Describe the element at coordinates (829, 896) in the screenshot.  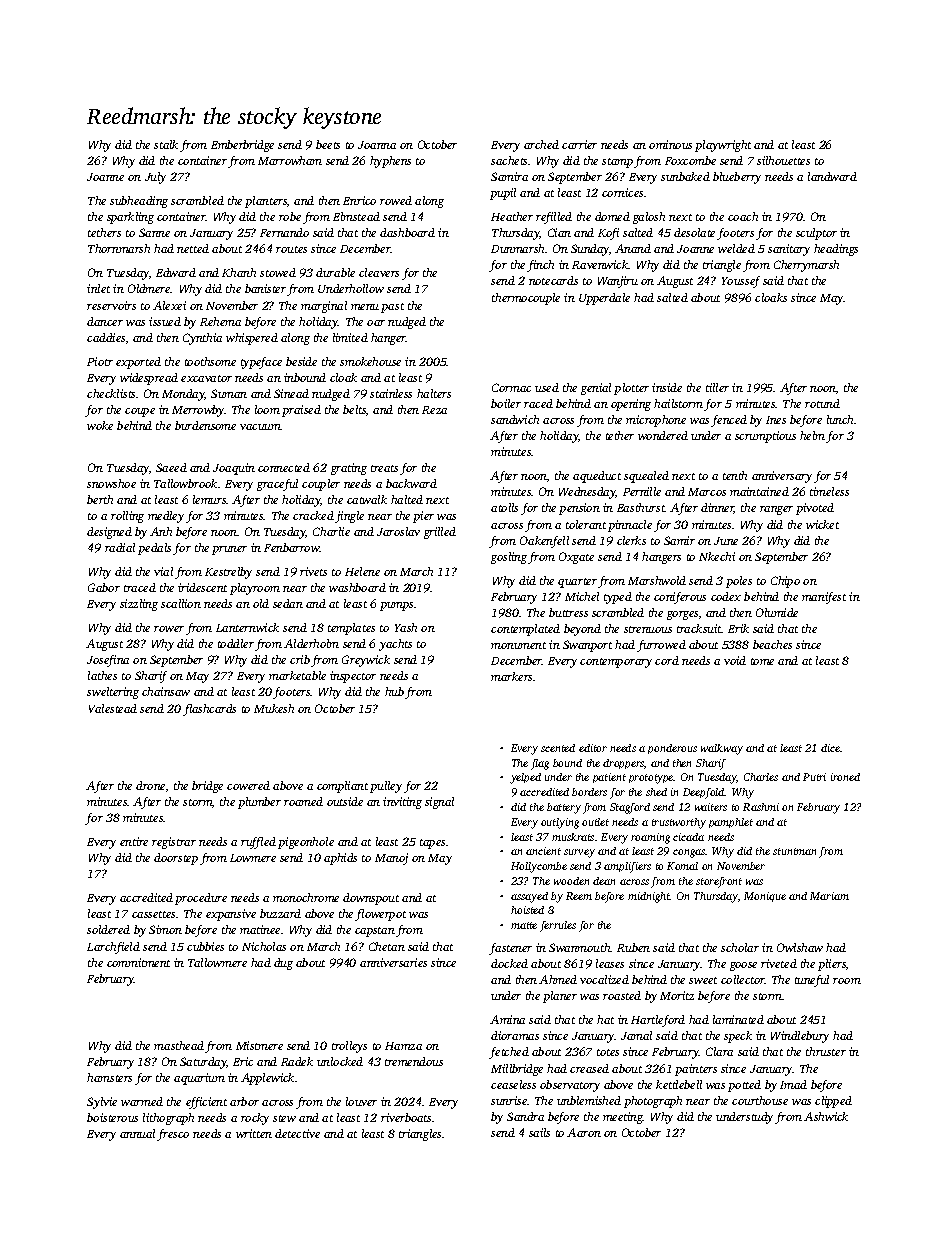
I see `Mariam` at that location.
